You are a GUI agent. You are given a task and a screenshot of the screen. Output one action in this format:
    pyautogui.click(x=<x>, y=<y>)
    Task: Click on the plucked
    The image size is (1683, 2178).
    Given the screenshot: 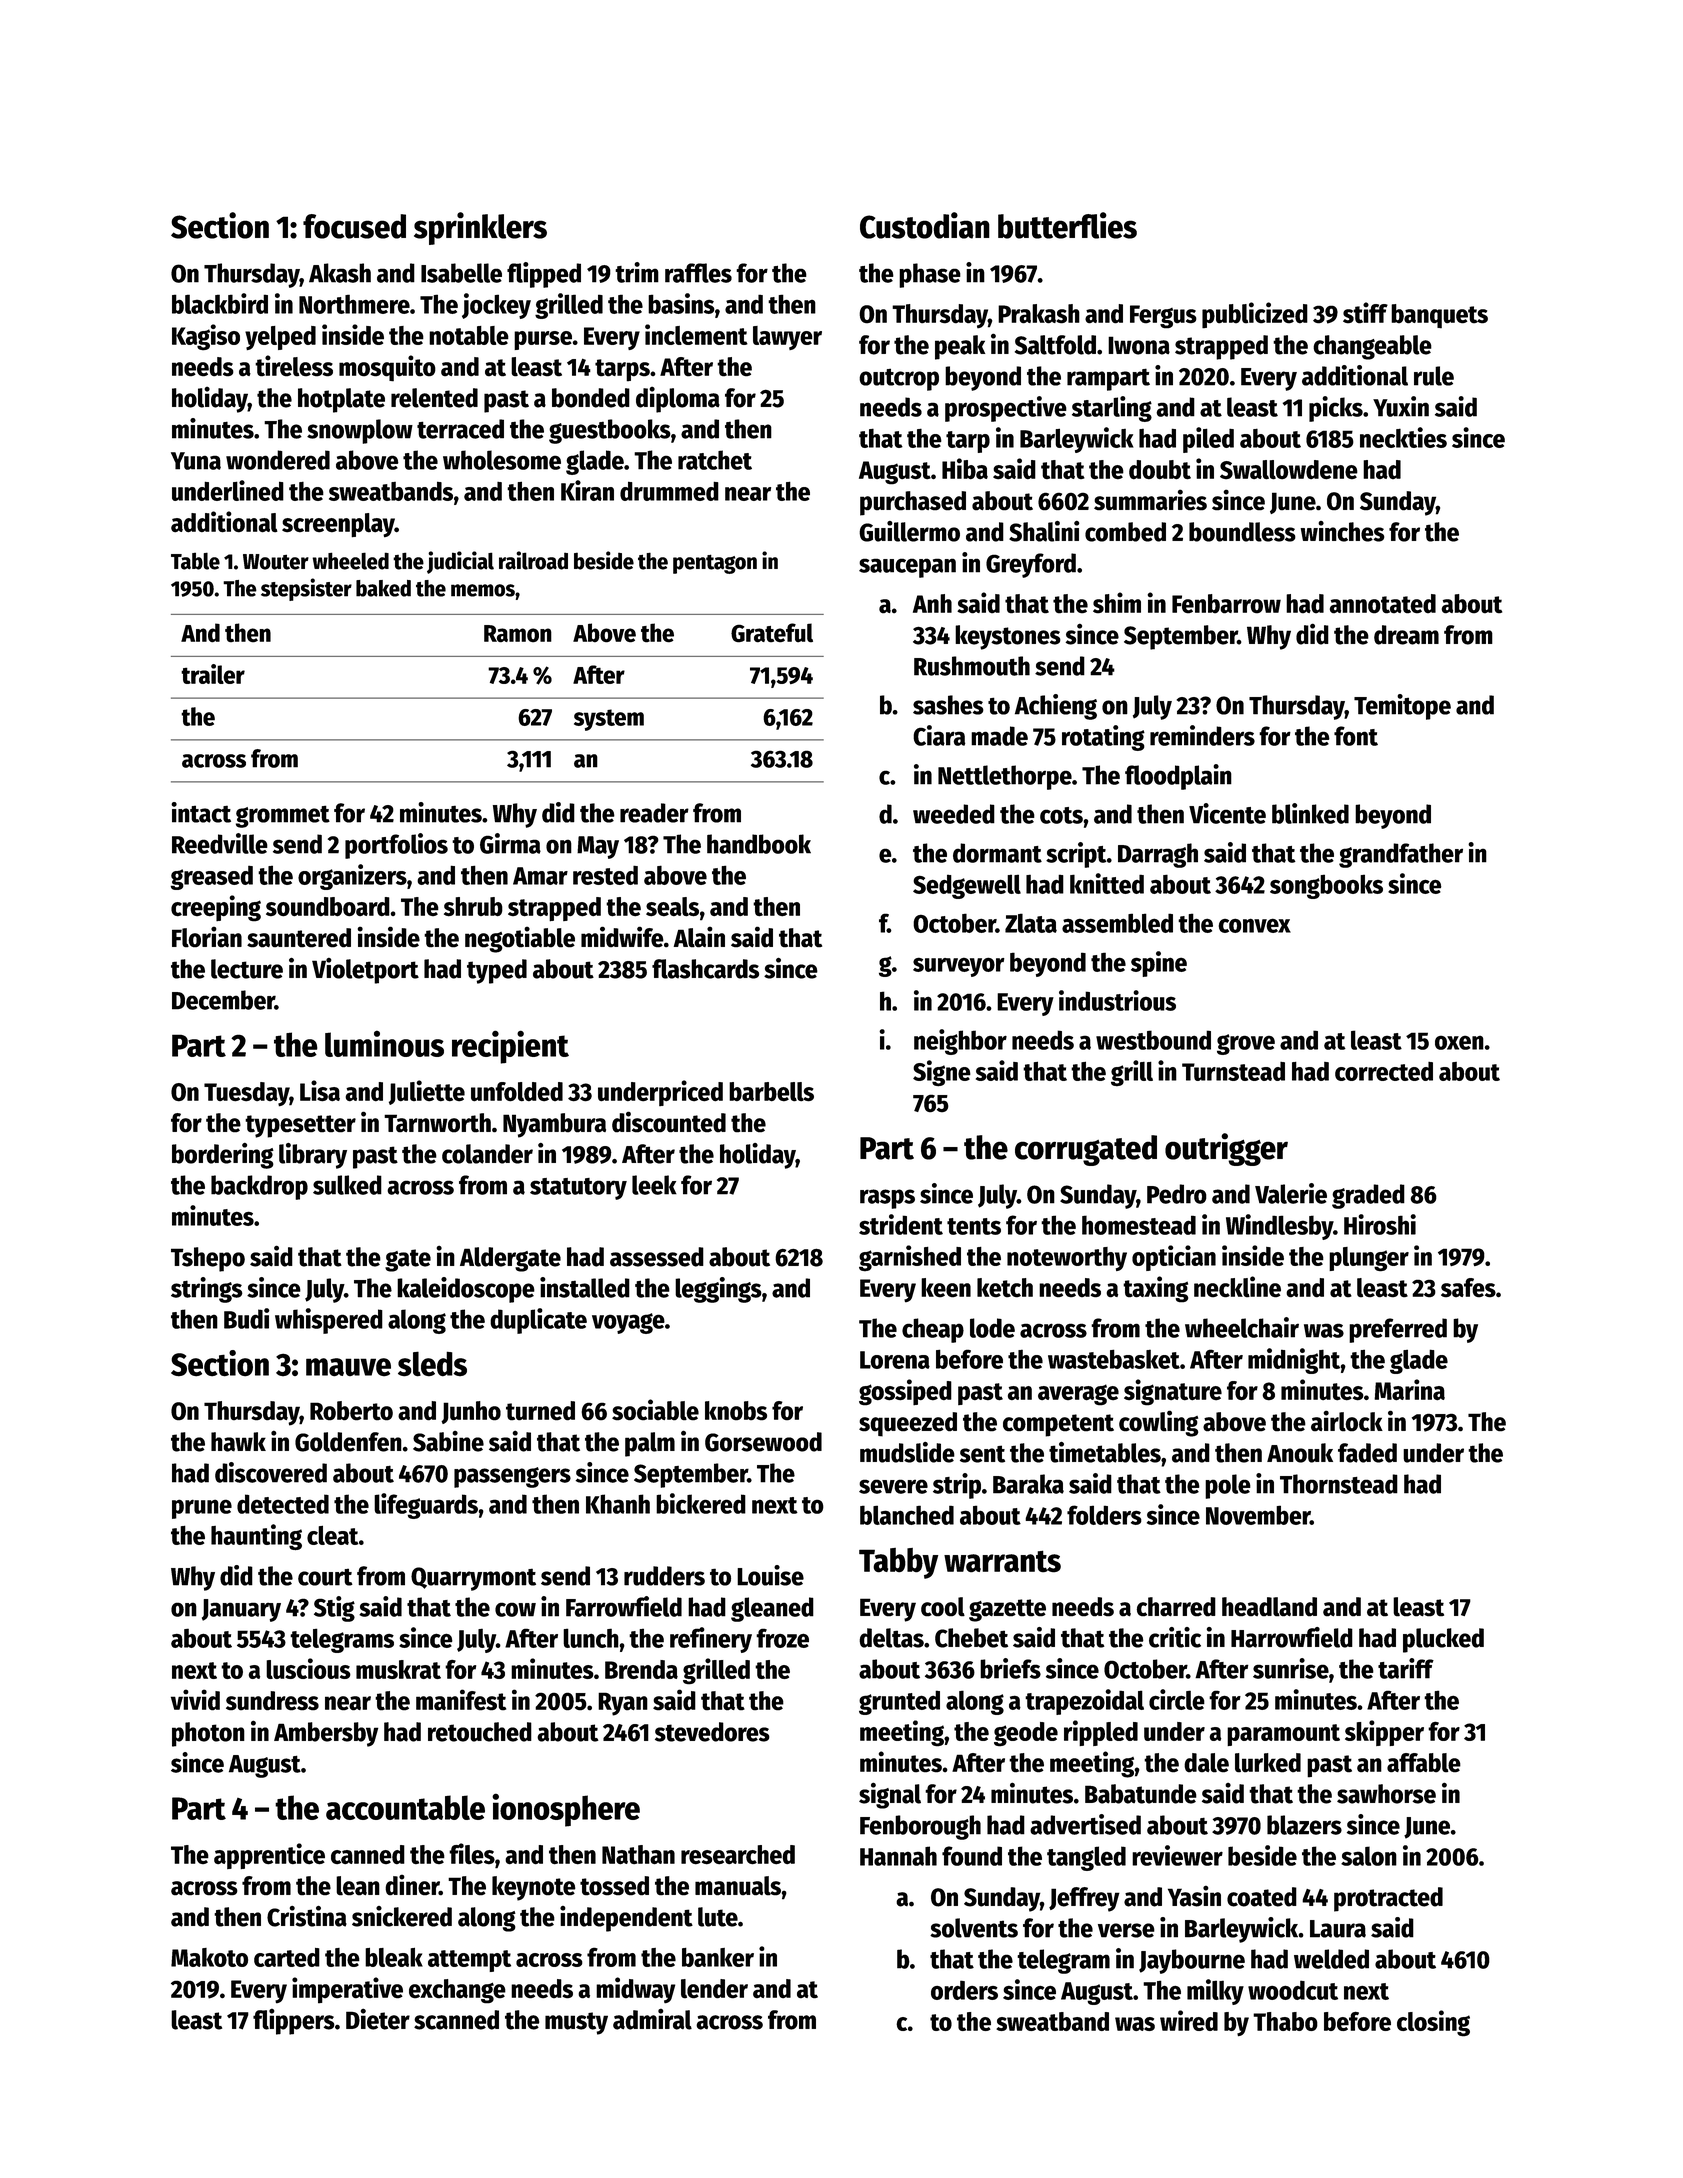 What is the action you would take?
    pyautogui.click(x=1443, y=1640)
